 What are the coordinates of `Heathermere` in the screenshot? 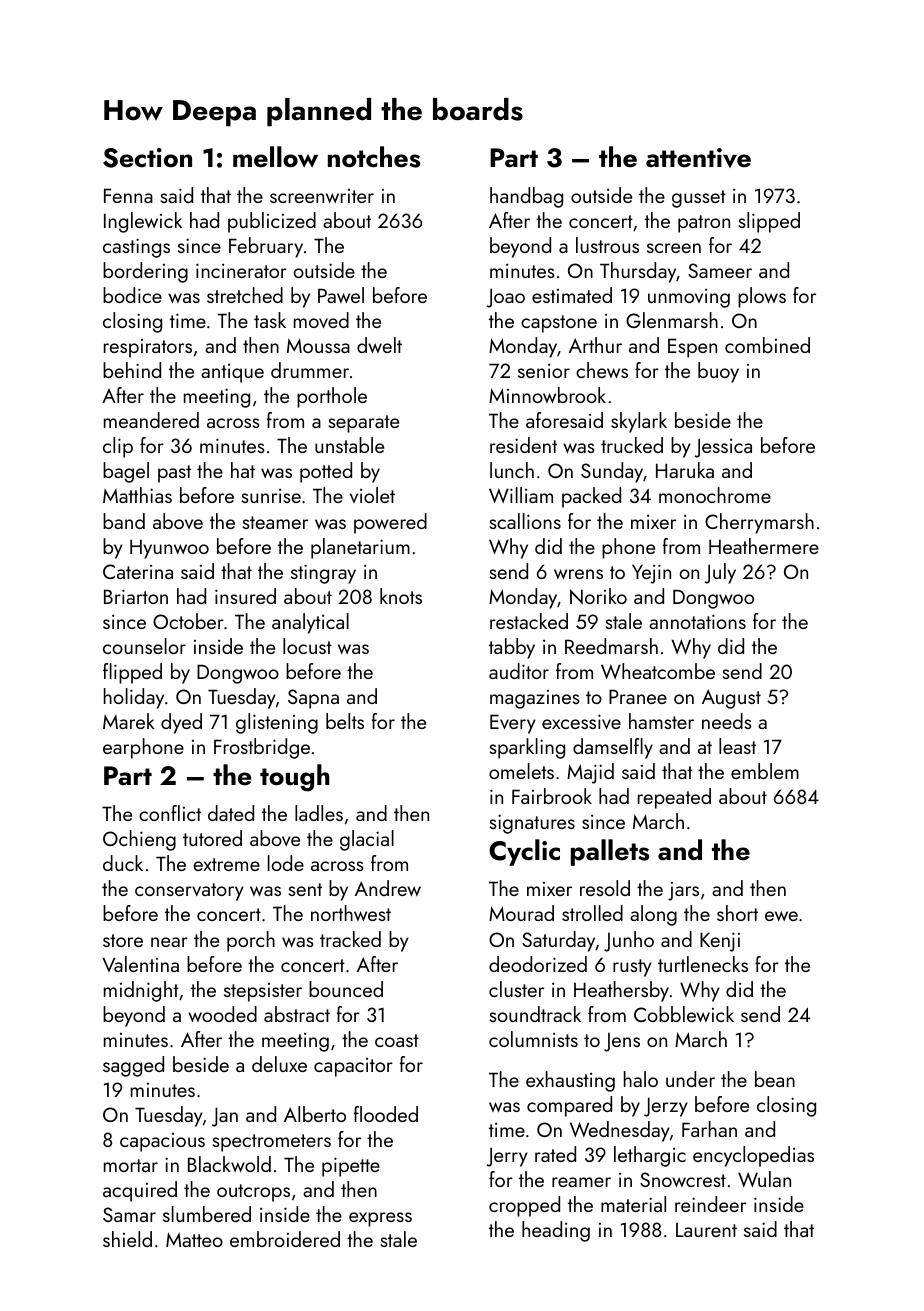 It's located at (764, 546).
